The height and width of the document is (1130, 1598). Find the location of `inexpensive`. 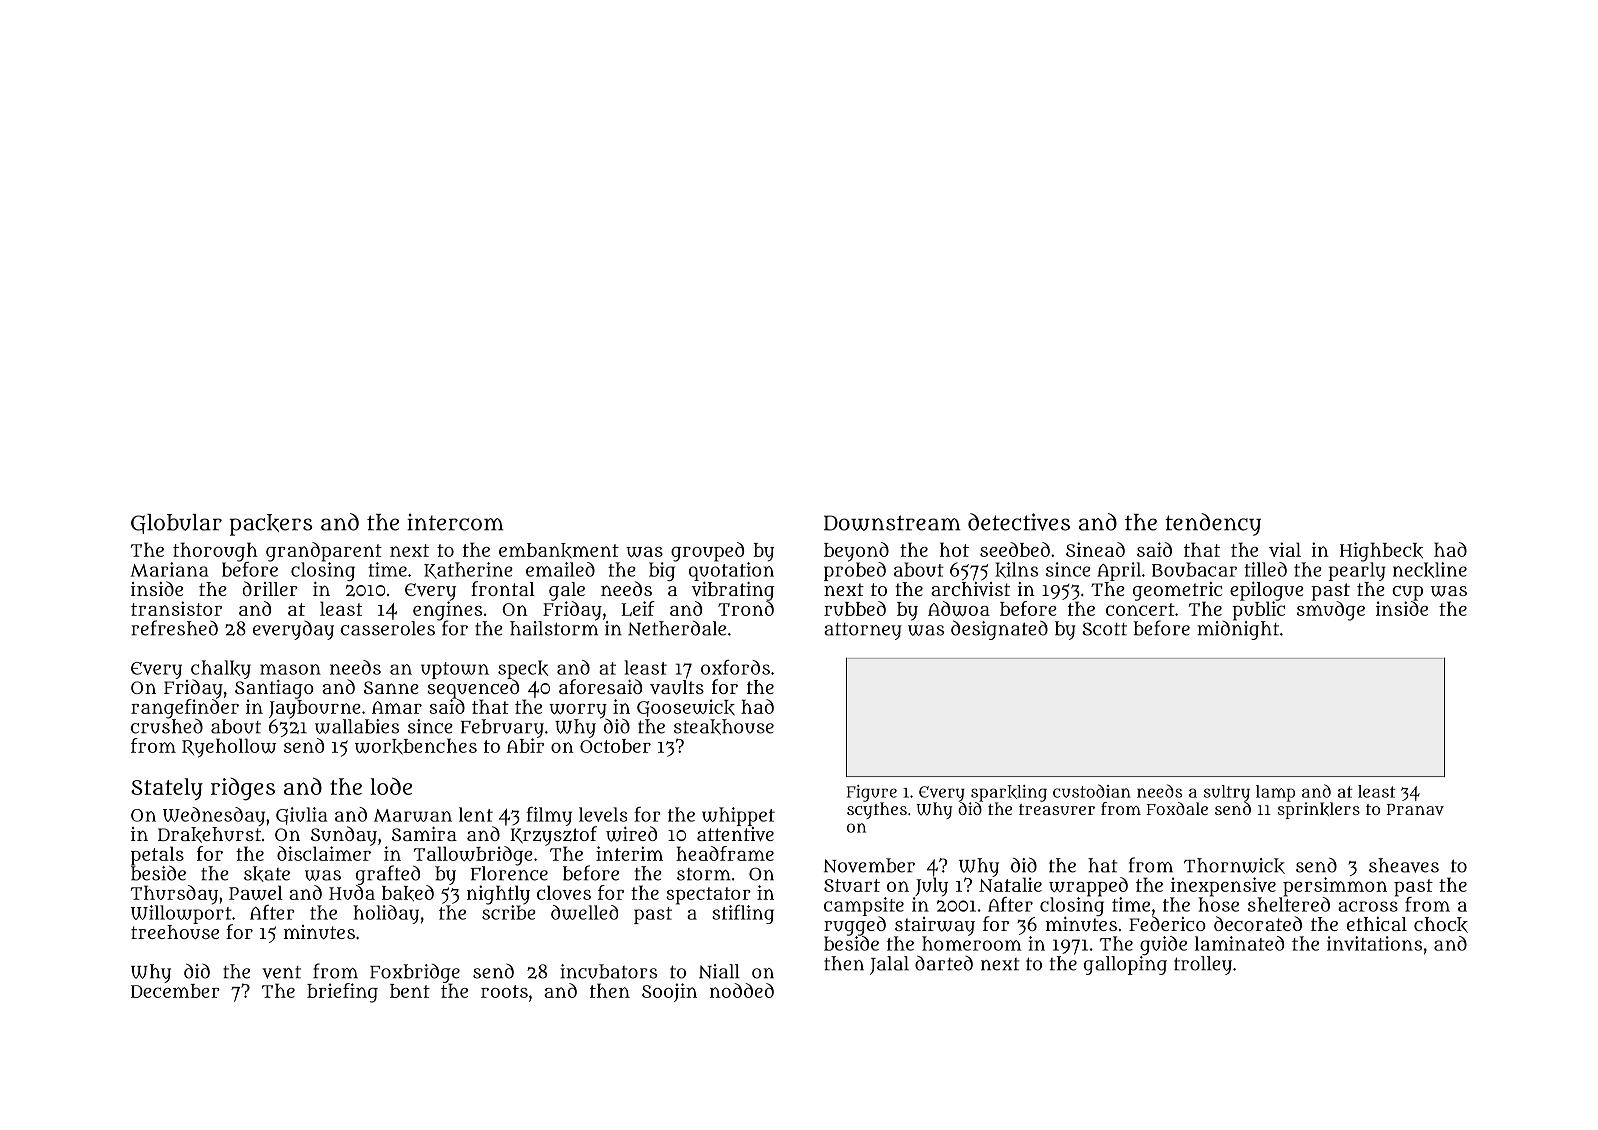

inexpensive is located at coordinates (1223, 887).
